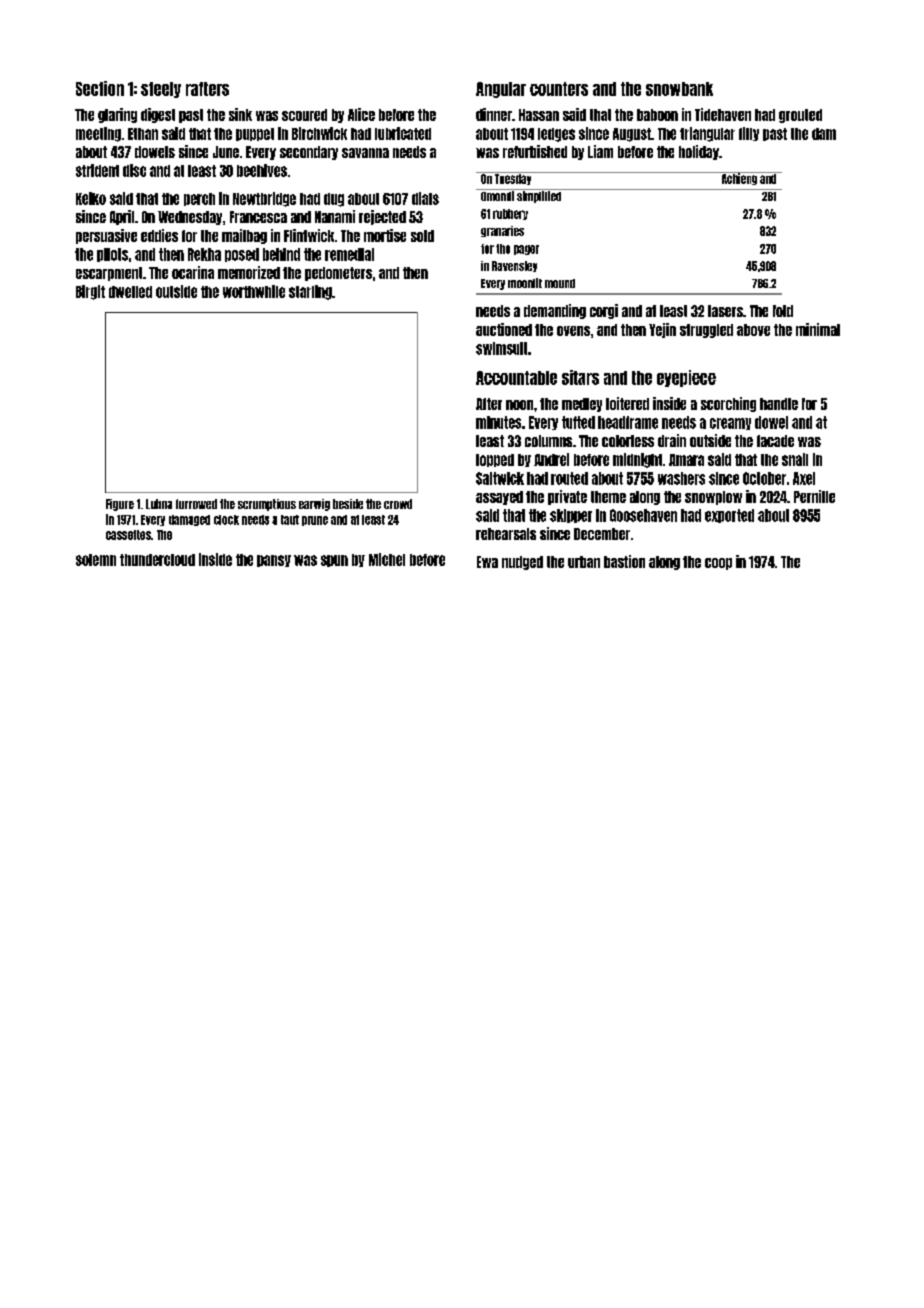 The width and height of the page is (924, 1308). What do you see at coordinates (120, 505) in the page?
I see `Figure` at bounding box center [120, 505].
